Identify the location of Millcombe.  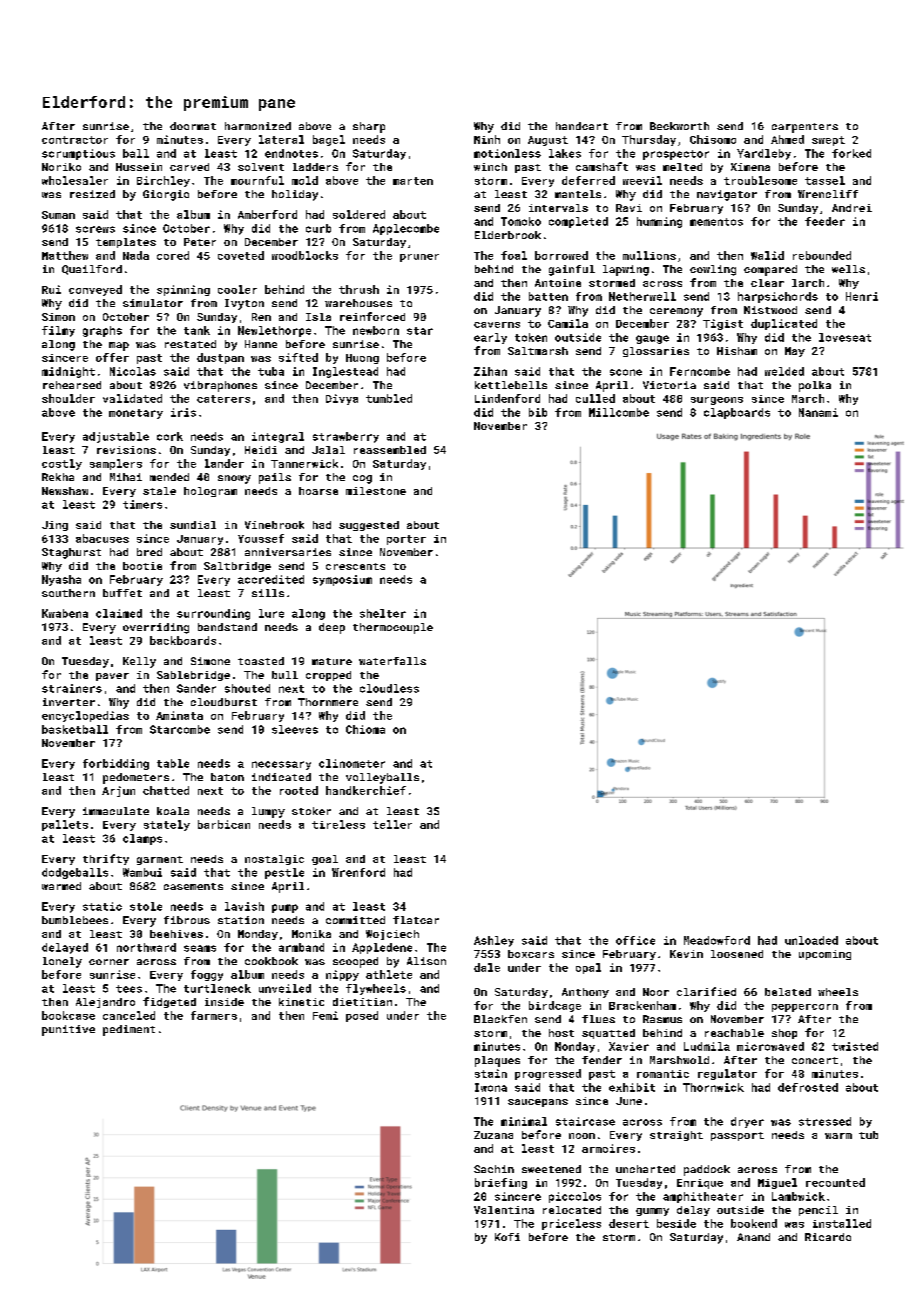
(619, 412).
